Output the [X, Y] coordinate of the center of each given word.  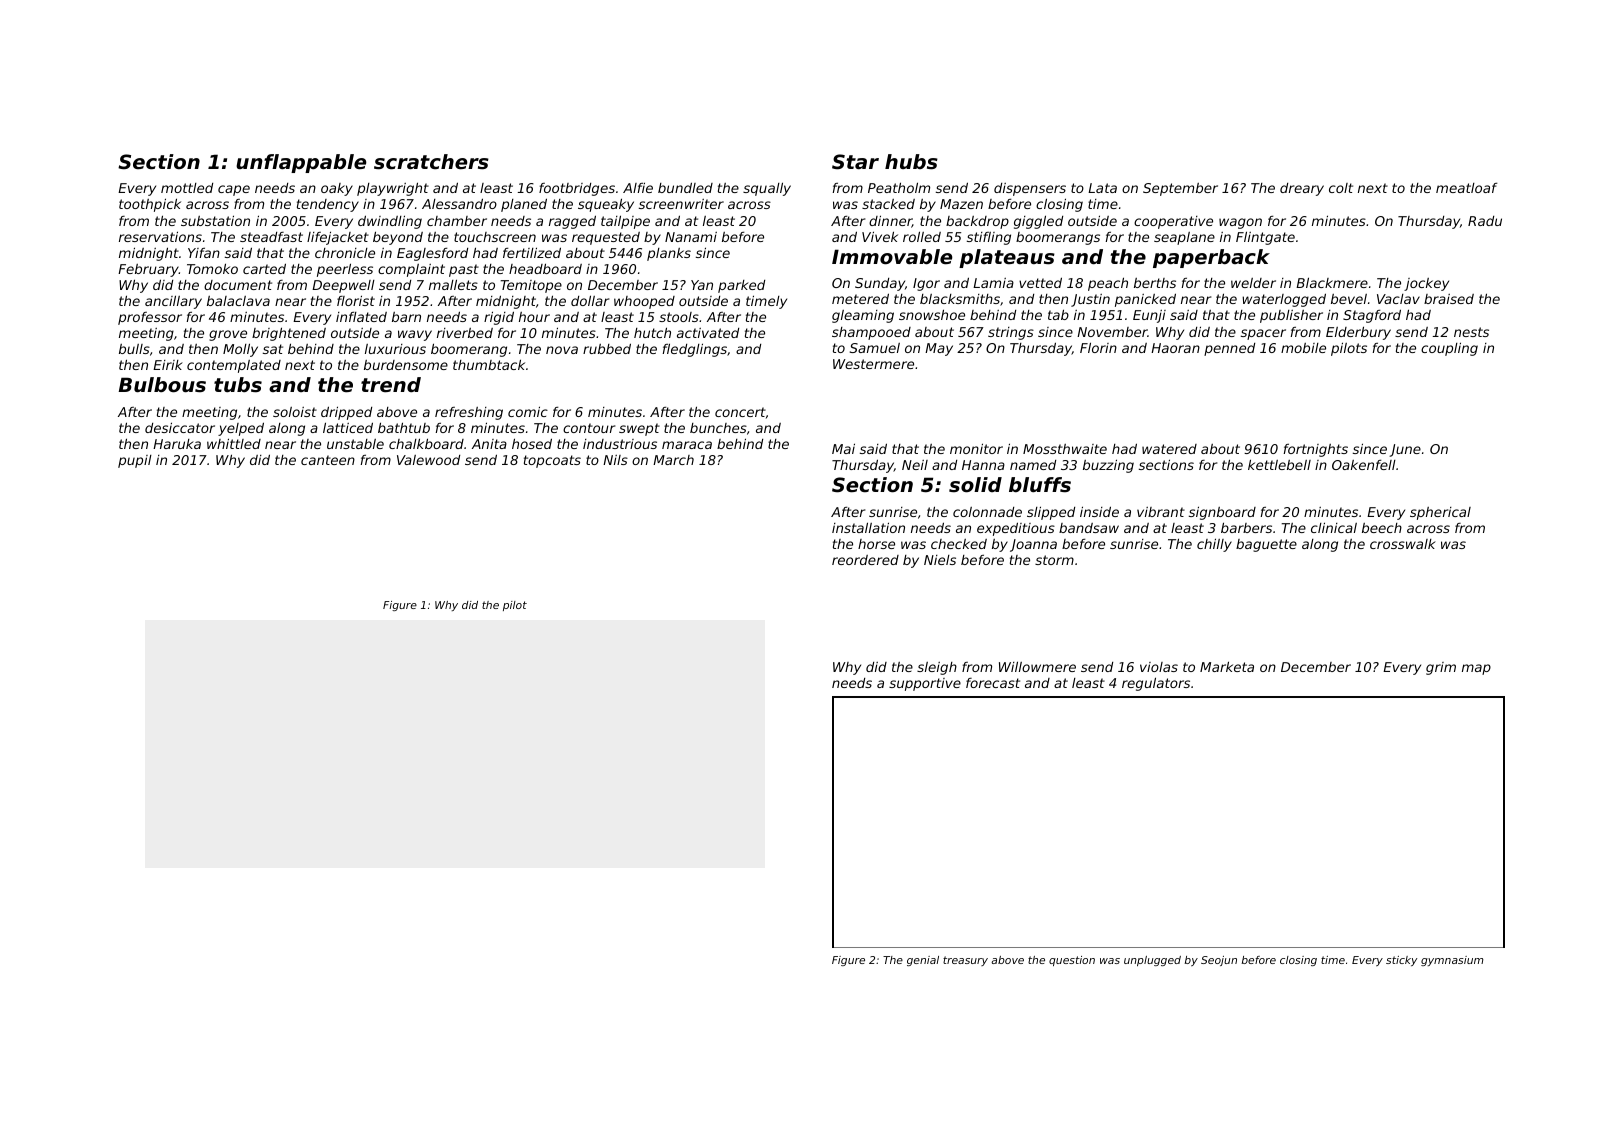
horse [876, 544]
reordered [865, 560]
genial [923, 961]
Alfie [638, 187]
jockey [1426, 284]
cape [234, 190]
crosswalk [1403, 544]
